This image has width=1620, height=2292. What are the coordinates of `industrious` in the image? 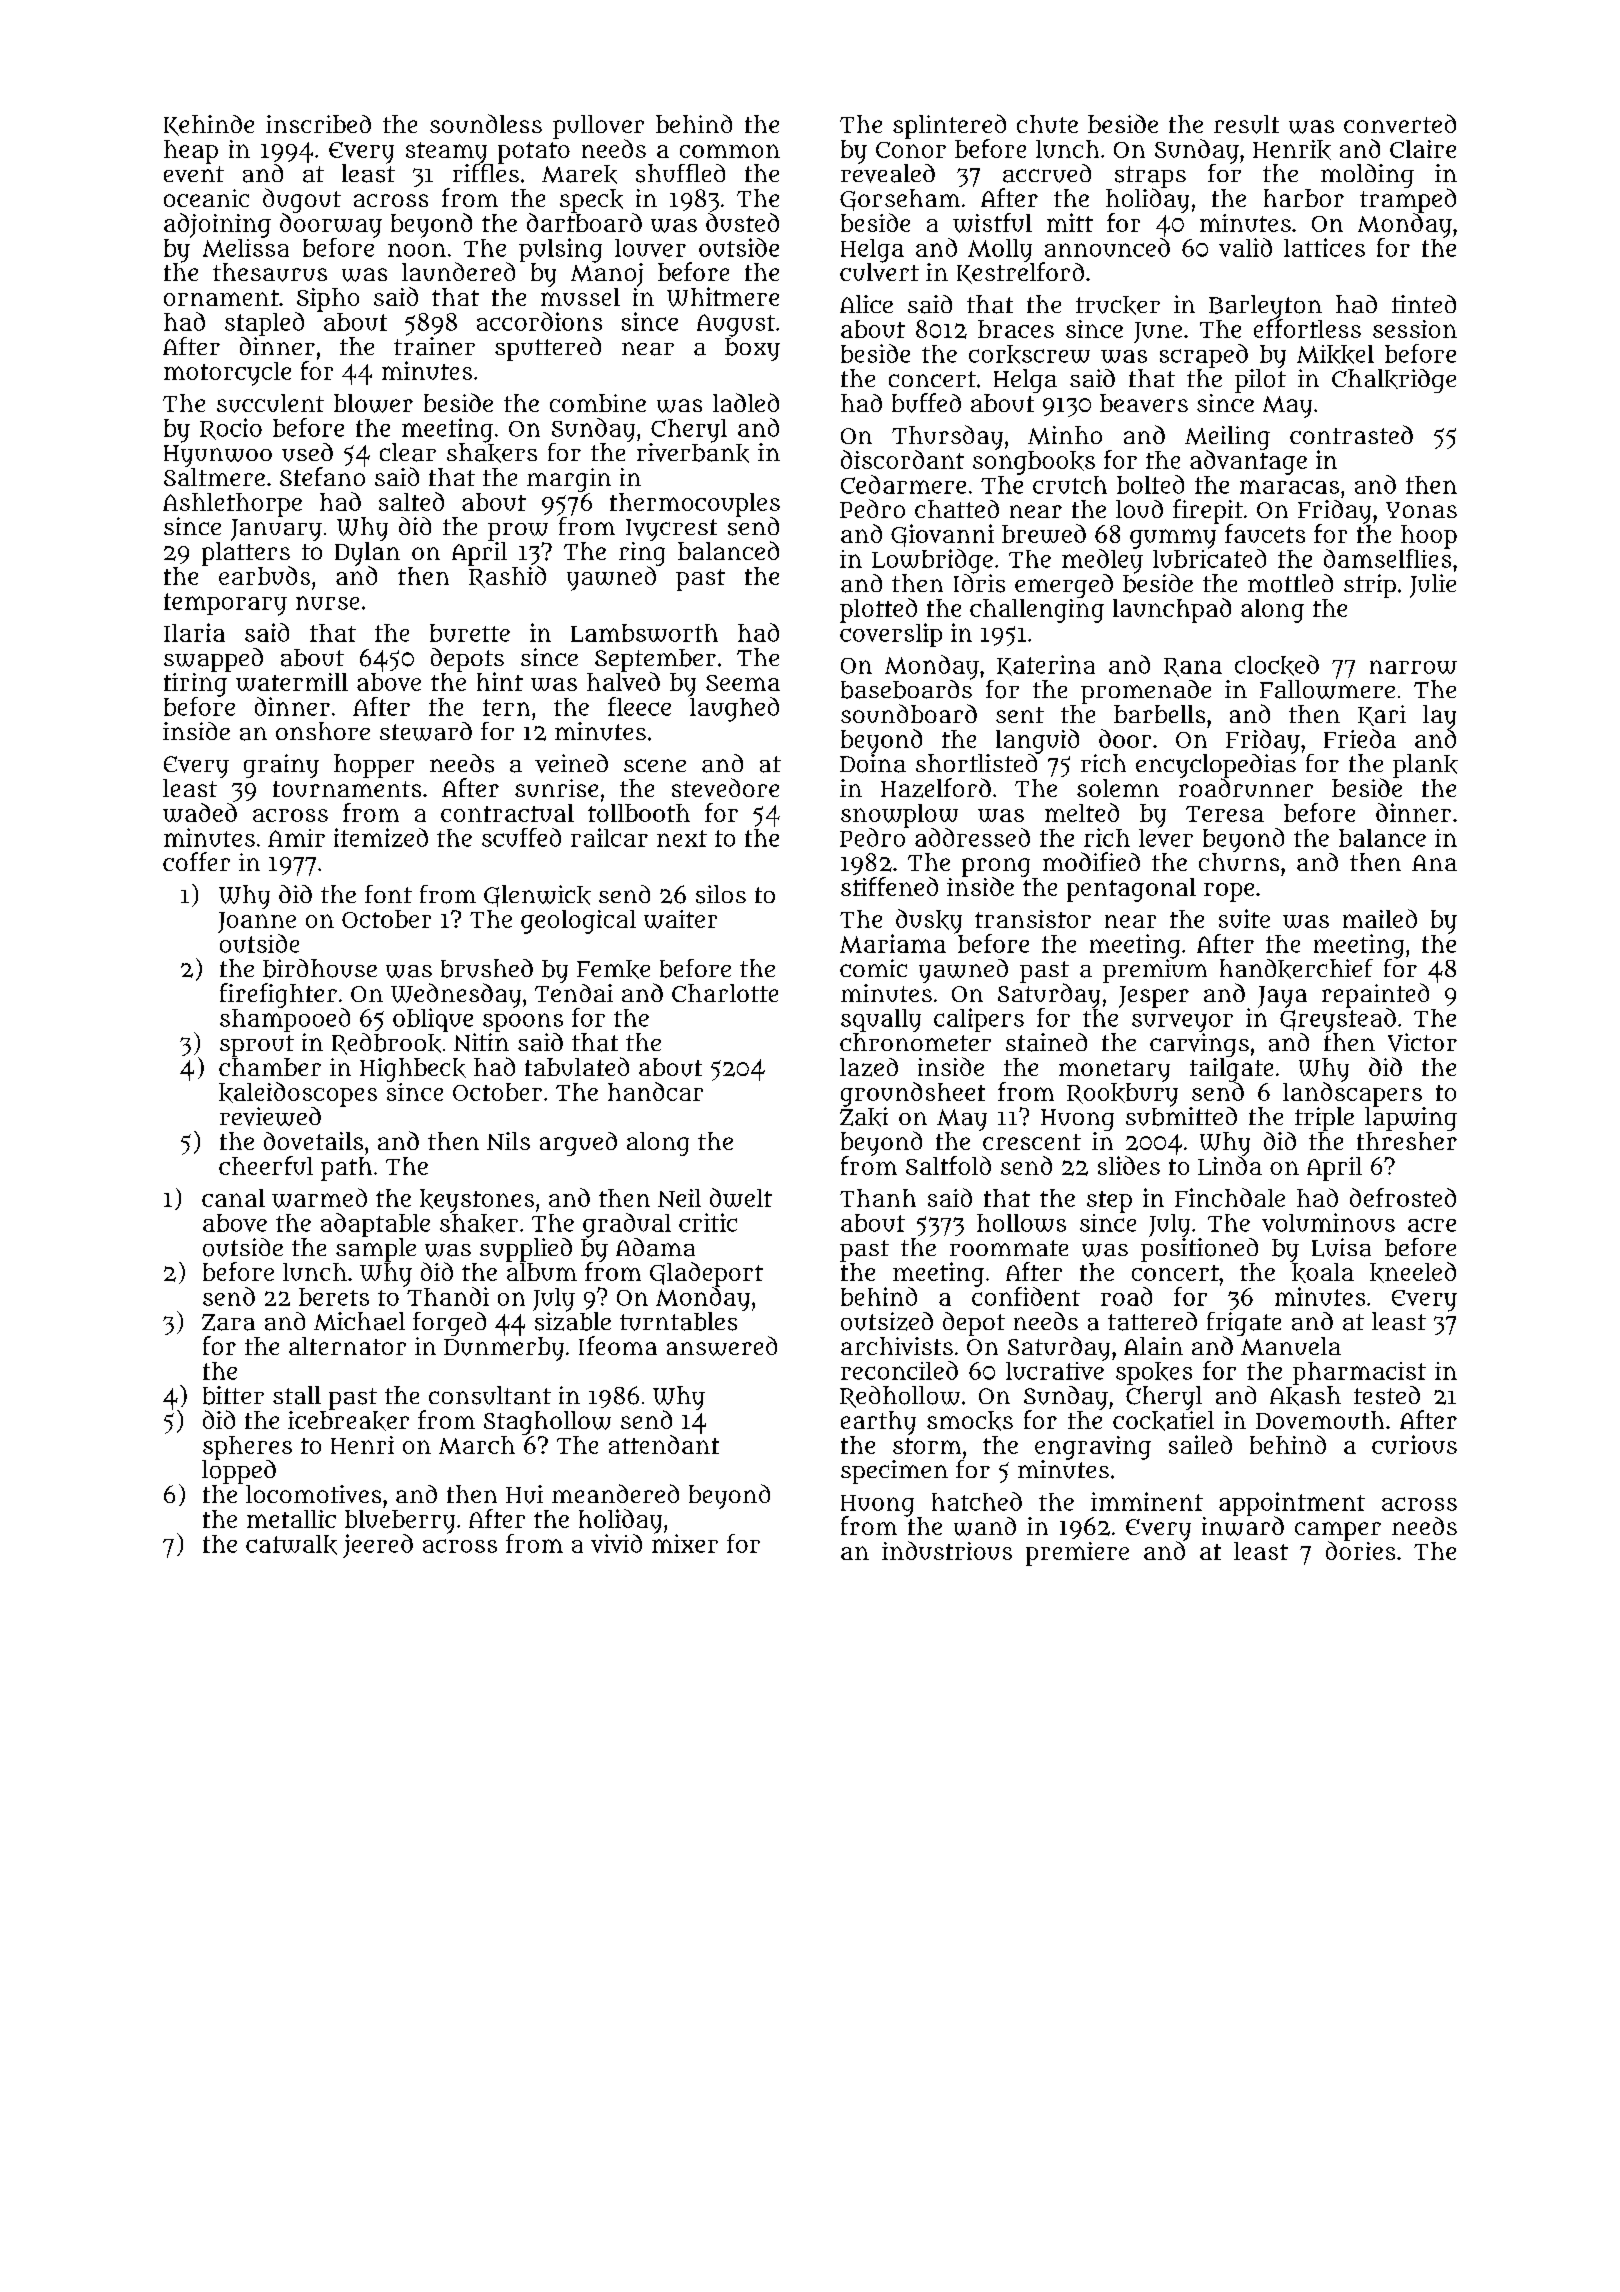 It's located at (947, 1550).
